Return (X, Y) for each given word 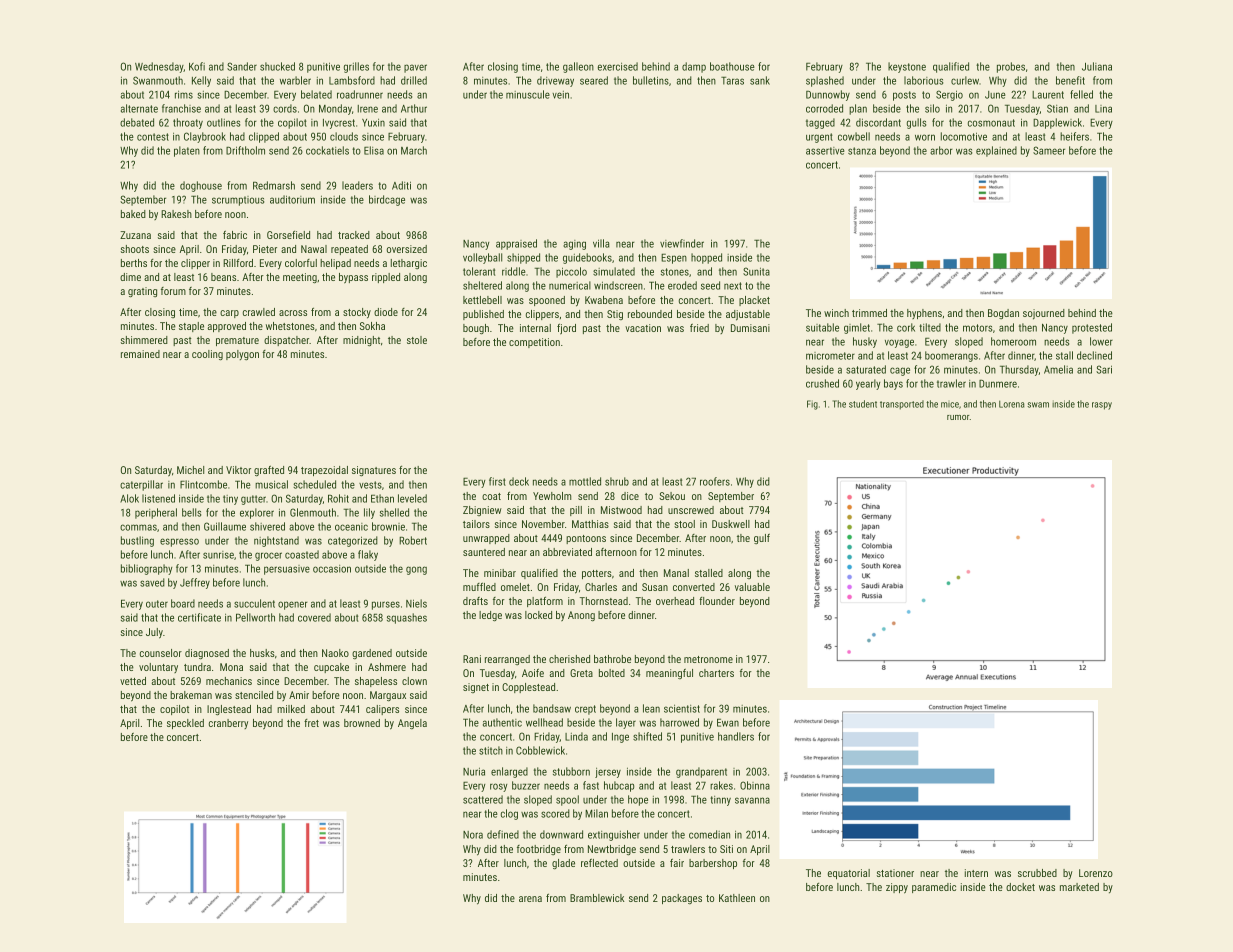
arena (530, 899)
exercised (618, 66)
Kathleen (737, 898)
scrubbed (1037, 873)
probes (1011, 67)
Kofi (197, 66)
